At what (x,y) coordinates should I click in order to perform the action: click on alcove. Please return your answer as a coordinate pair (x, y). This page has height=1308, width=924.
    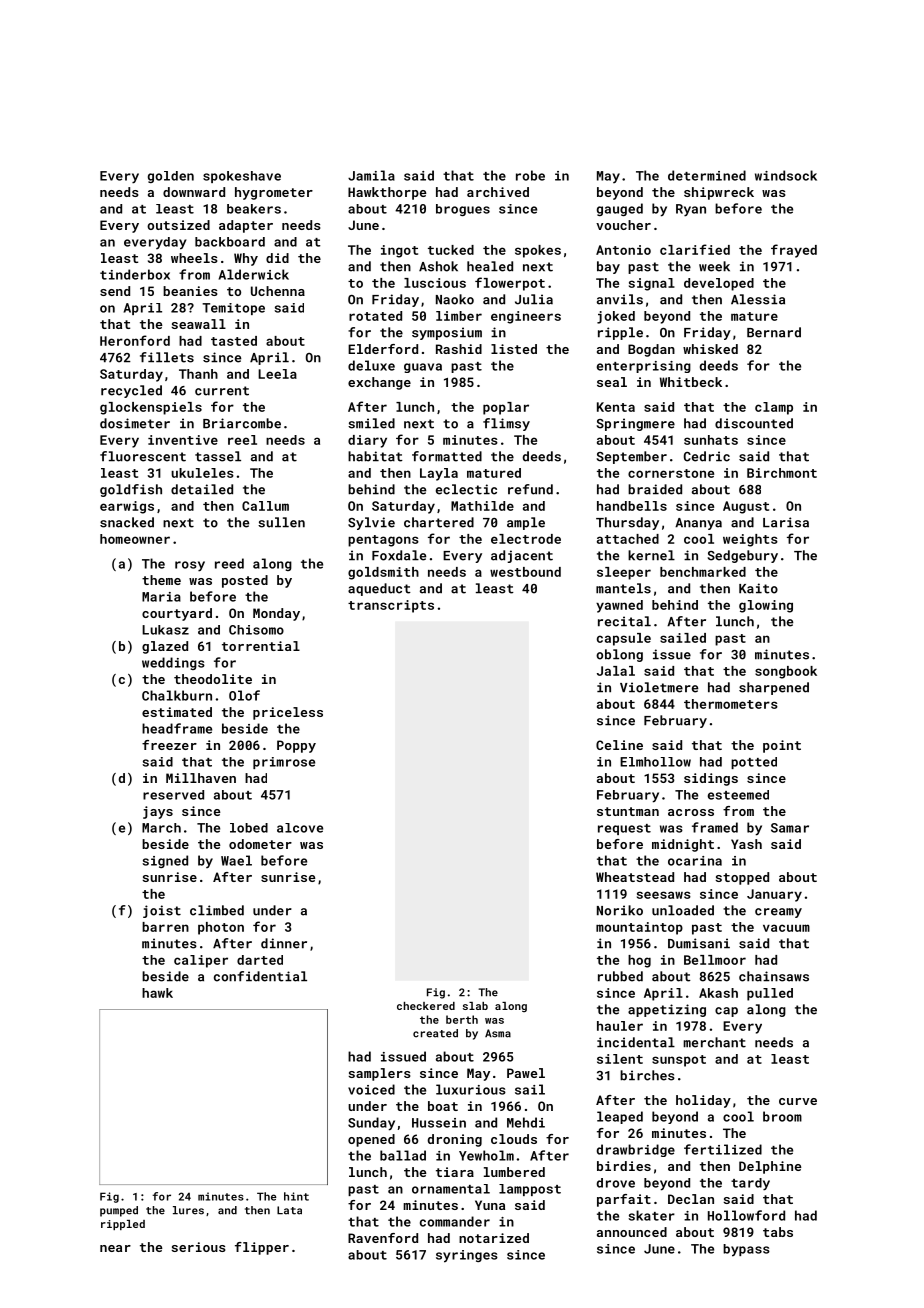
    Looking at the image, I should click on (300, 828).
